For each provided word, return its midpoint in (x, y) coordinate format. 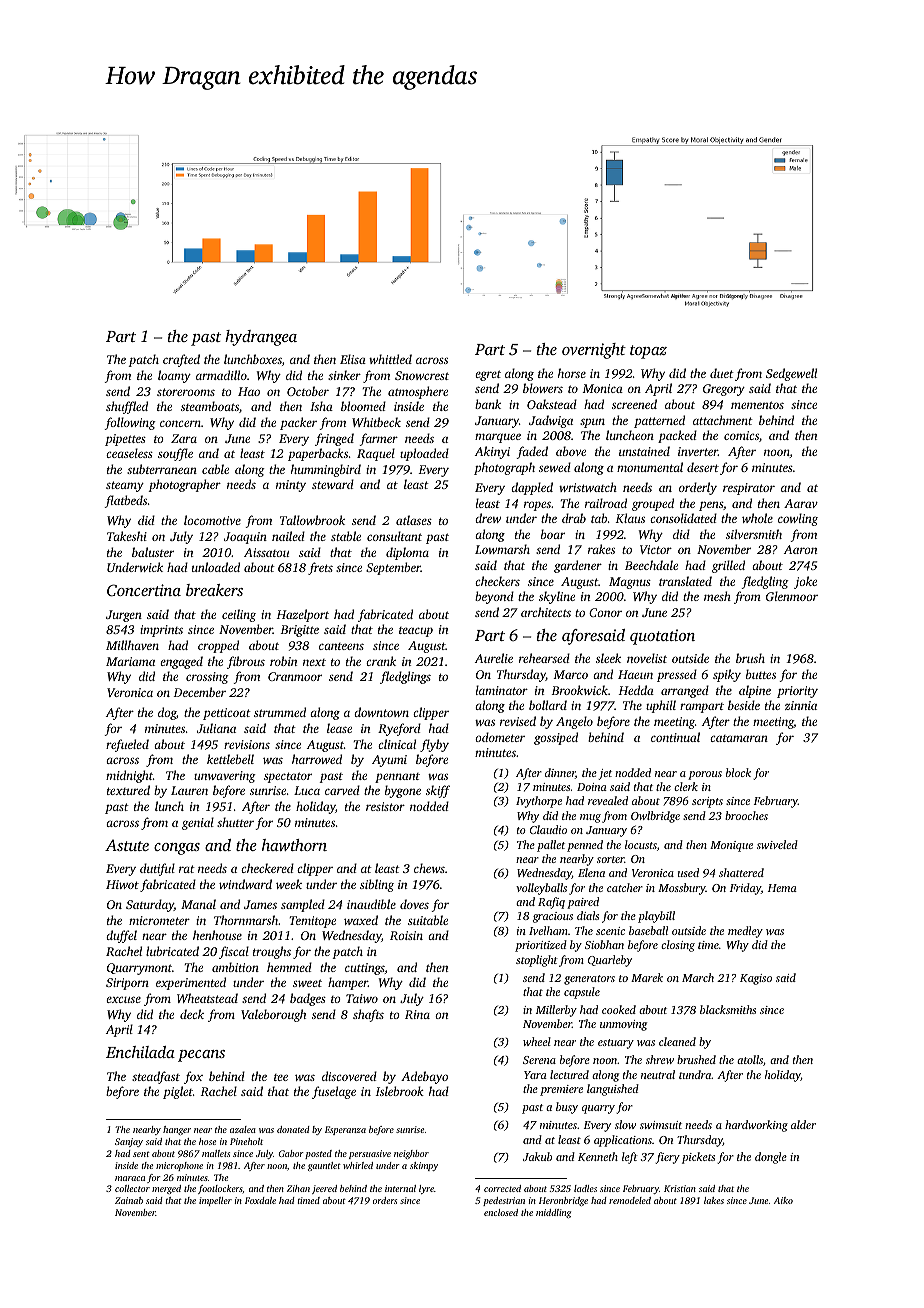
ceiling (239, 615)
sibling (377, 885)
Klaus (630, 518)
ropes (537, 506)
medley (745, 932)
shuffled (127, 407)
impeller (215, 1201)
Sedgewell (791, 374)
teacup (416, 632)
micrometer (159, 920)
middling (553, 1213)
